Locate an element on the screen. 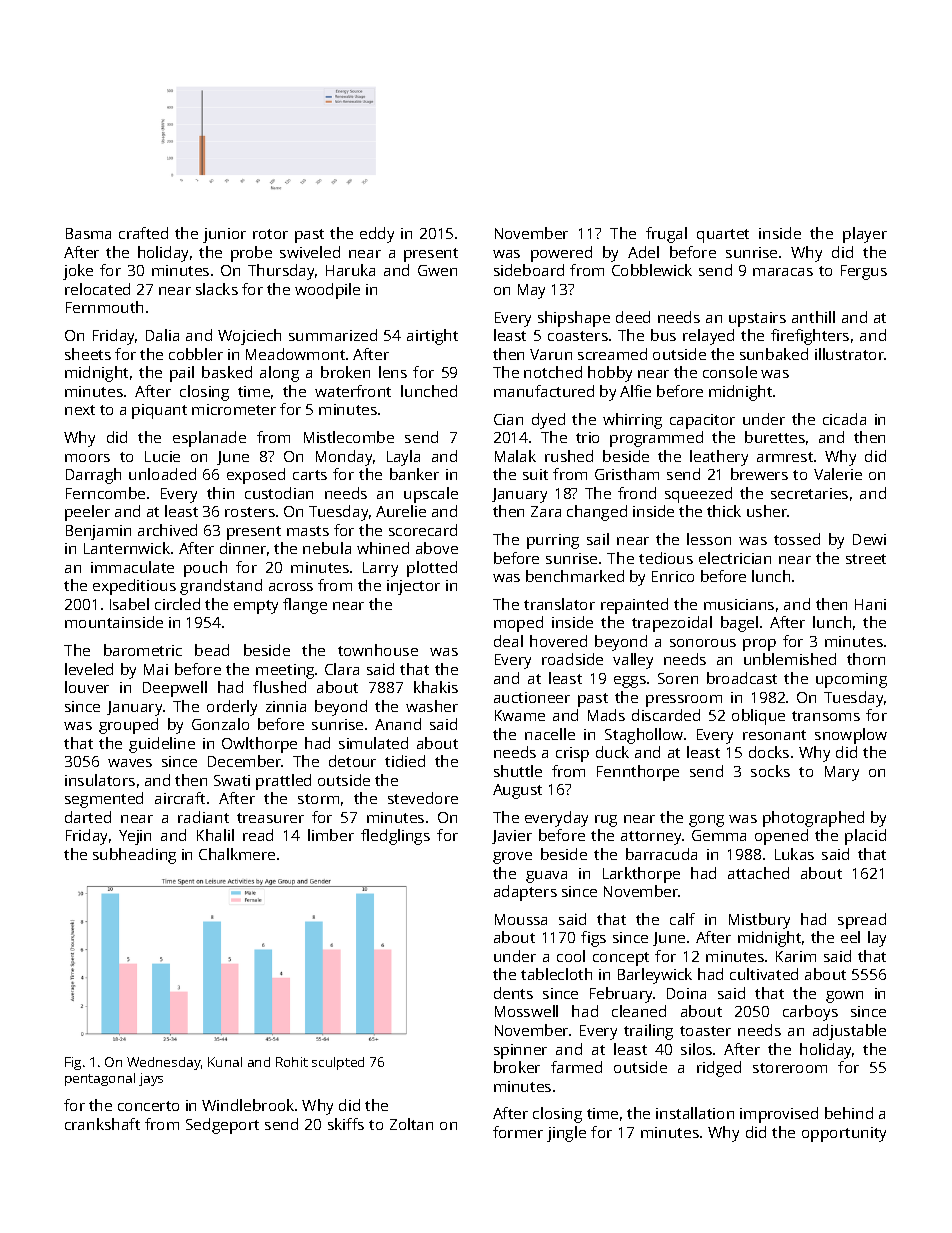 This screenshot has width=952, height=1233. Rohit is located at coordinates (292, 1062).
